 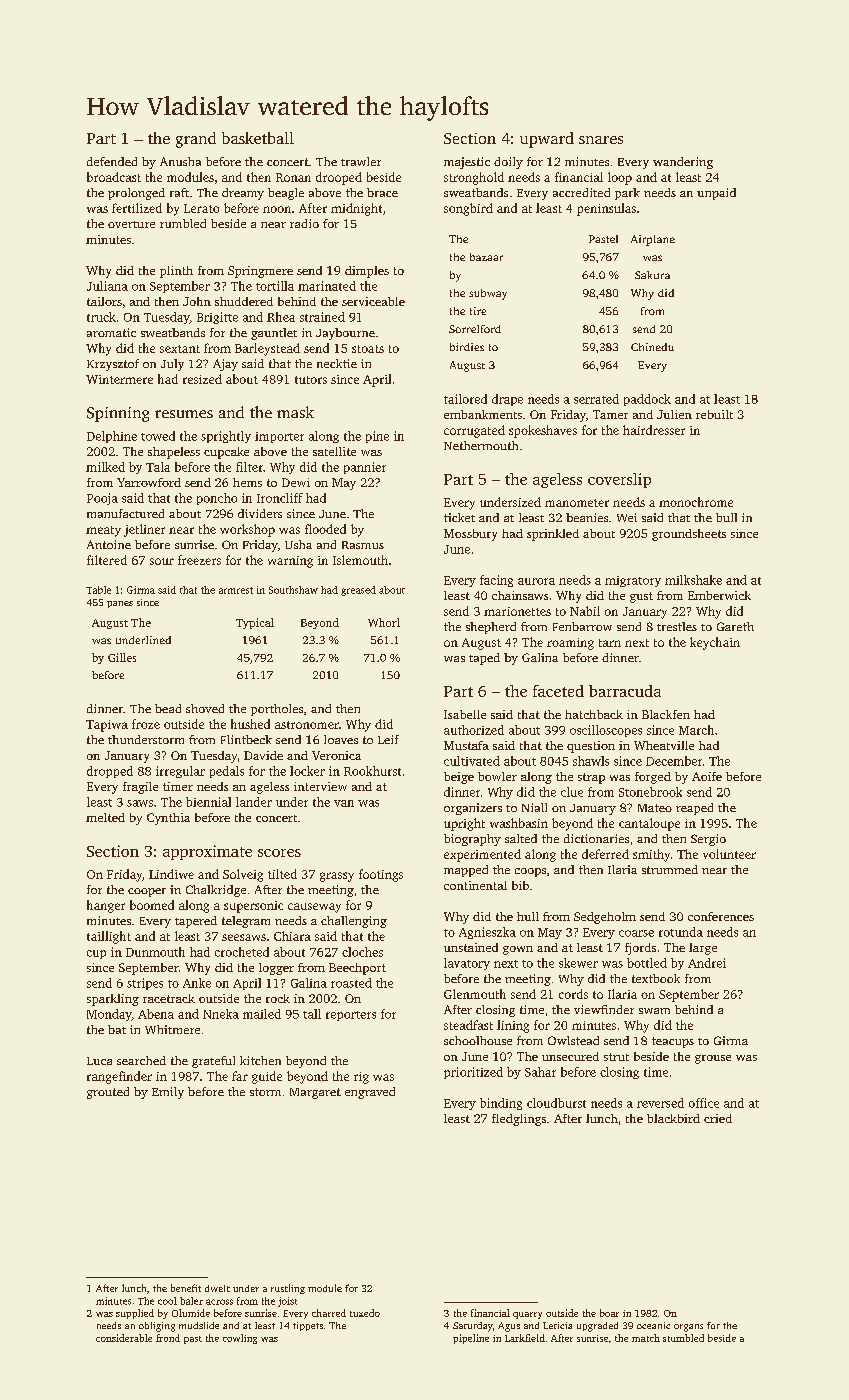 I want to click on resumes, so click(x=184, y=414).
